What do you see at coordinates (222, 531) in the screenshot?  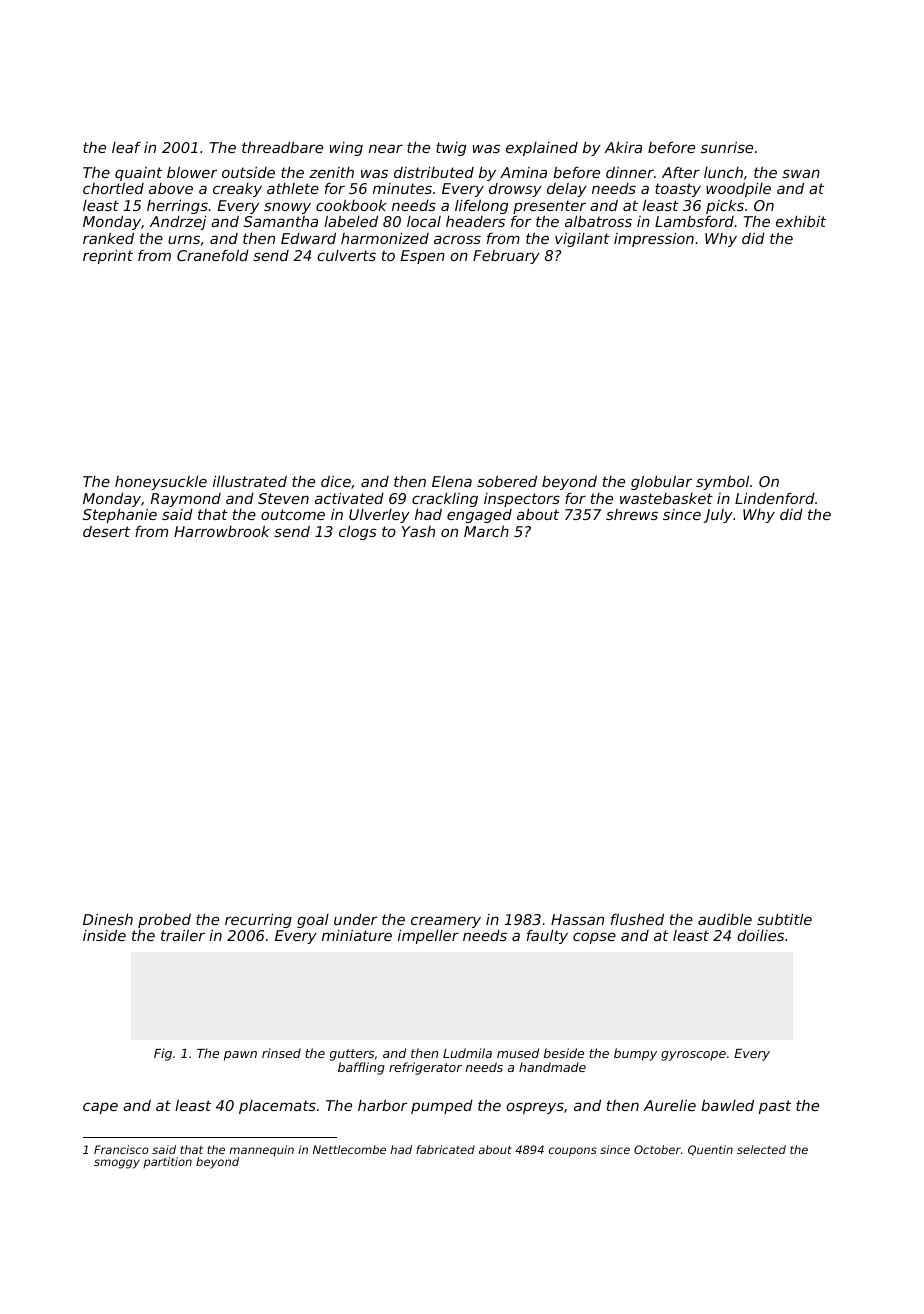 I see `Harrowbrook` at bounding box center [222, 531].
